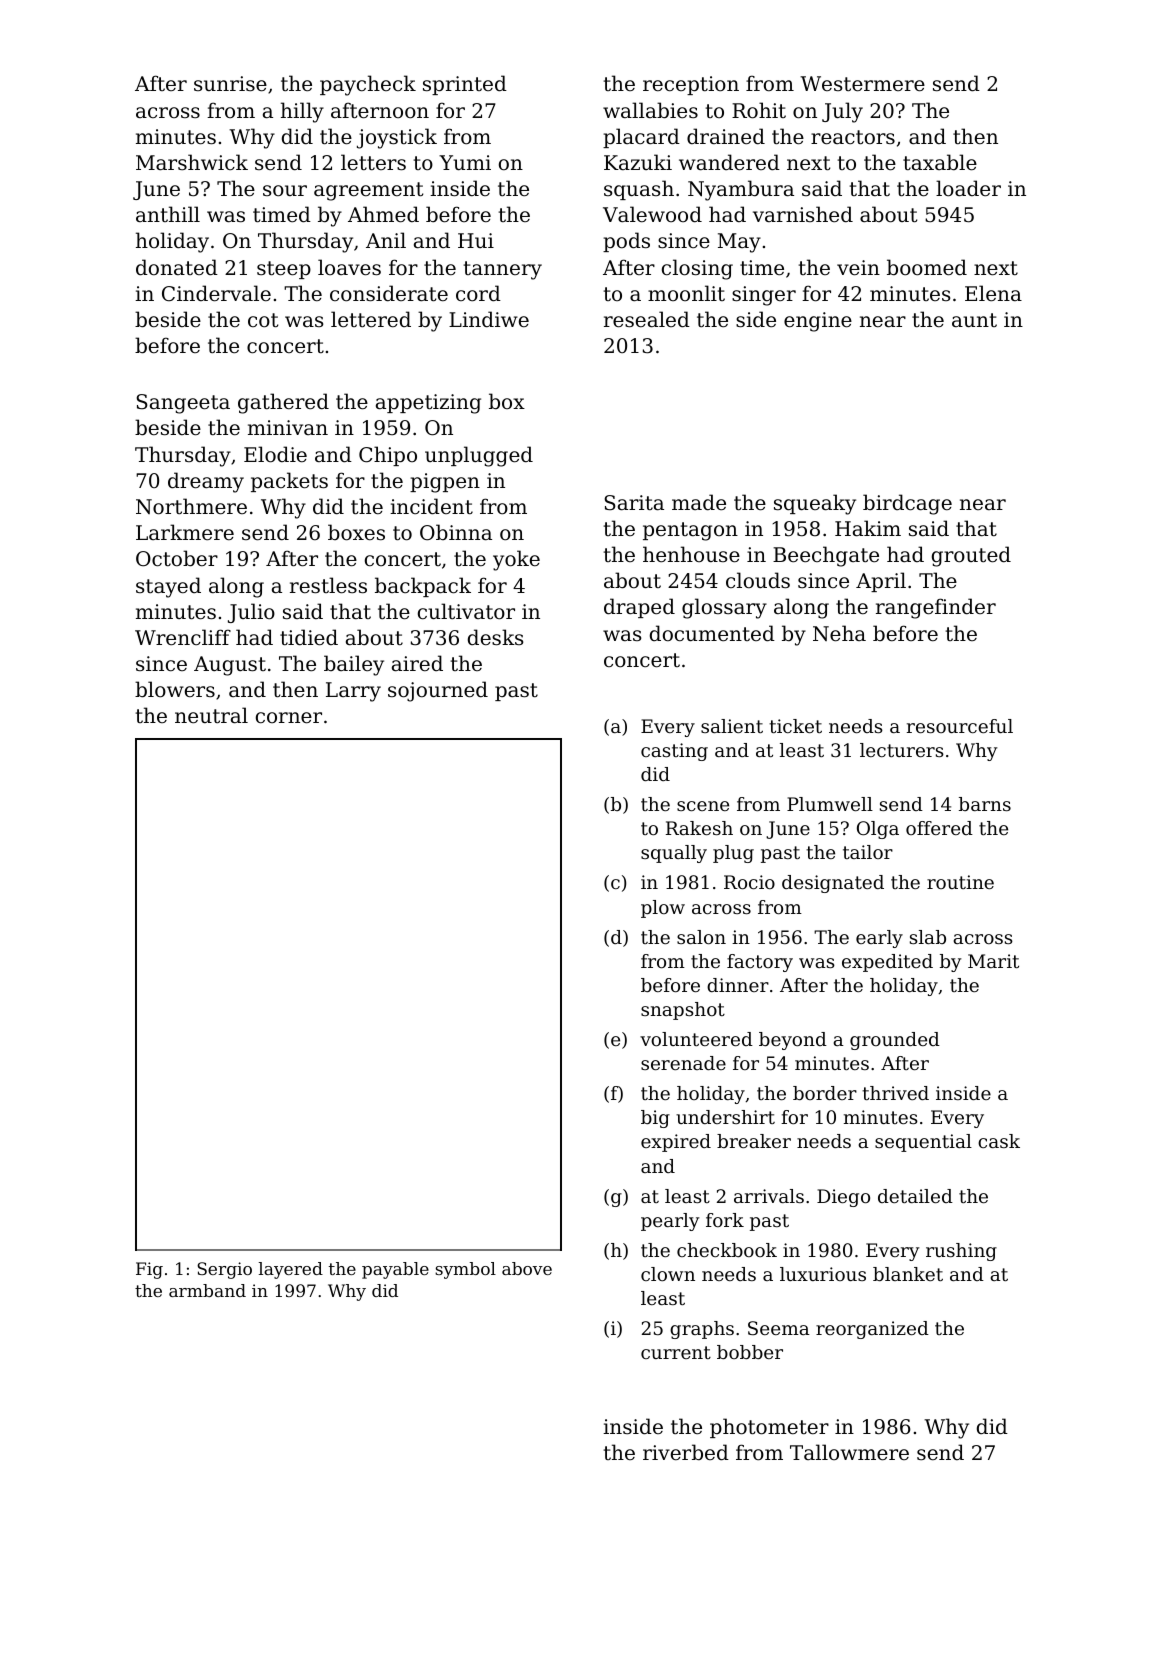 The width and height of the screenshot is (1165, 1654). I want to click on Julio, so click(251, 613).
